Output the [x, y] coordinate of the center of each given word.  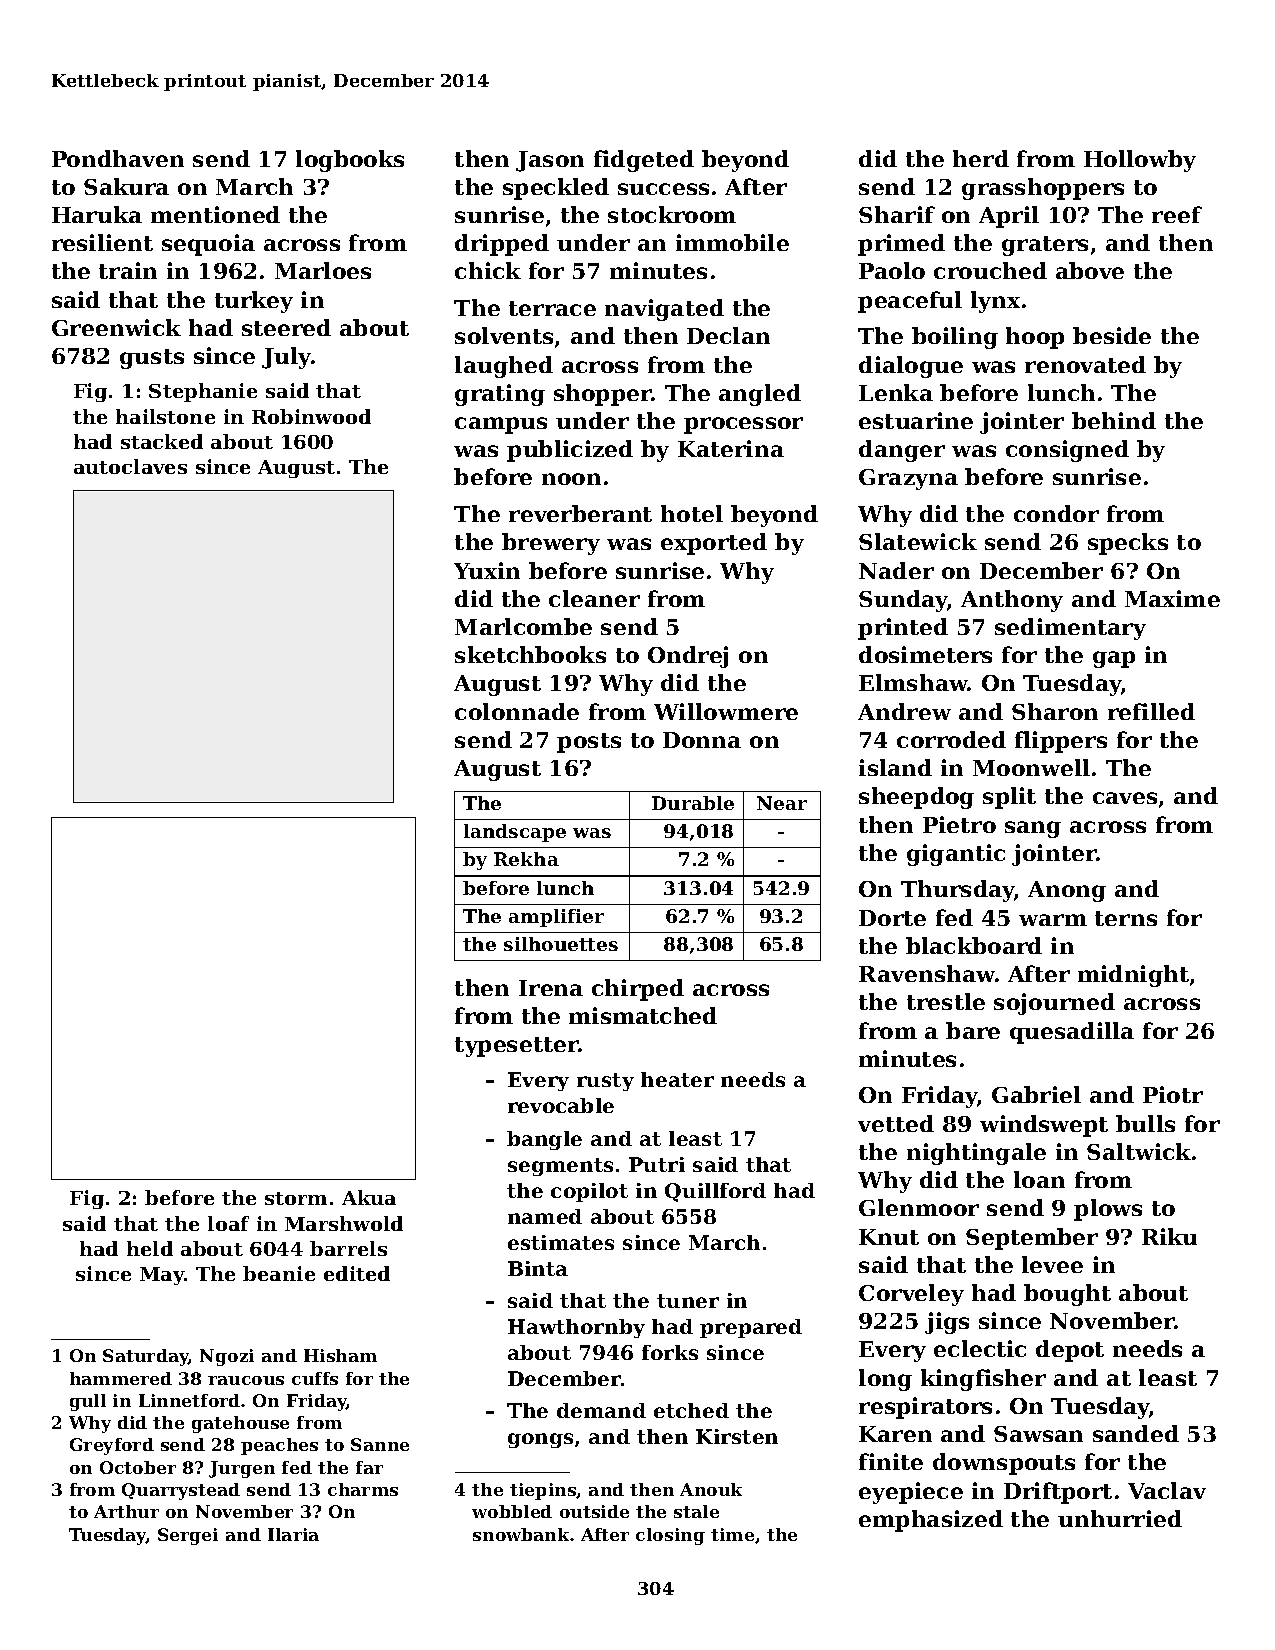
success [663, 189]
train [128, 270]
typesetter [517, 1047]
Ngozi [227, 1357]
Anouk [711, 1489]
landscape [515, 833]
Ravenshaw [927, 973]
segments [560, 1167]
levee [1052, 1264]
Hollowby [1140, 161]
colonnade [517, 711]
